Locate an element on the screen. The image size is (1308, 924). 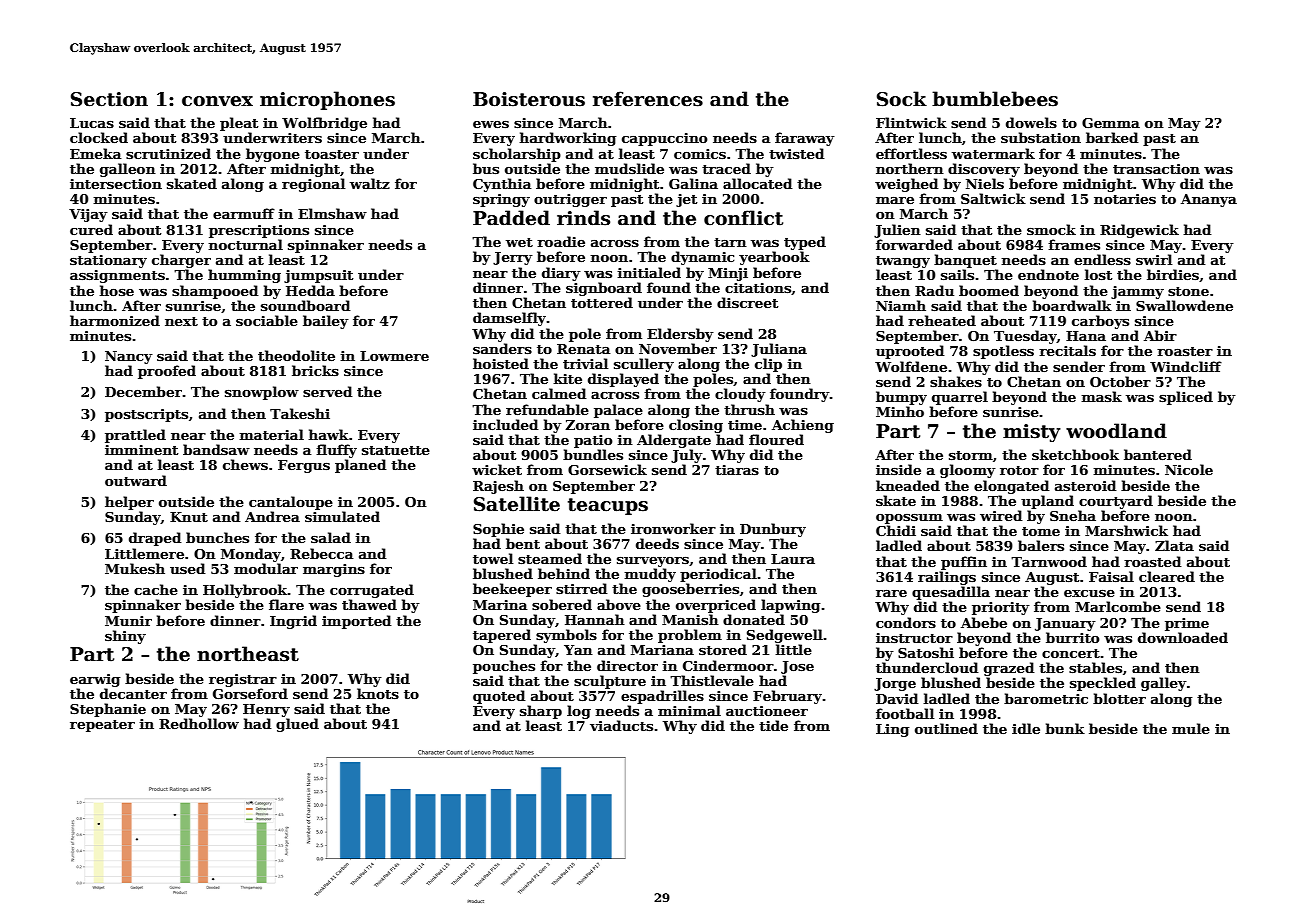
Redhollow is located at coordinates (199, 723).
